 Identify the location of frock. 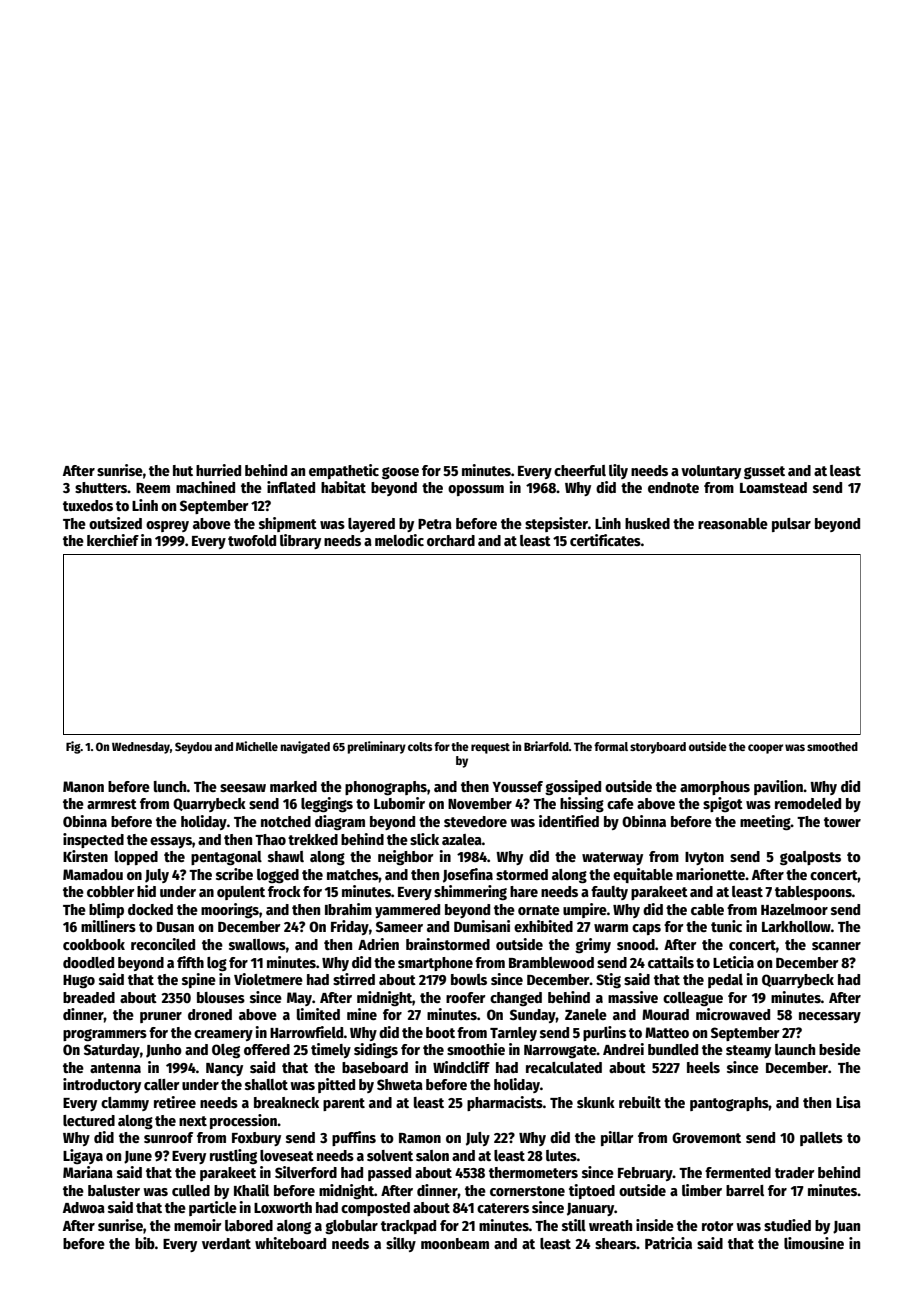
(284, 891).
